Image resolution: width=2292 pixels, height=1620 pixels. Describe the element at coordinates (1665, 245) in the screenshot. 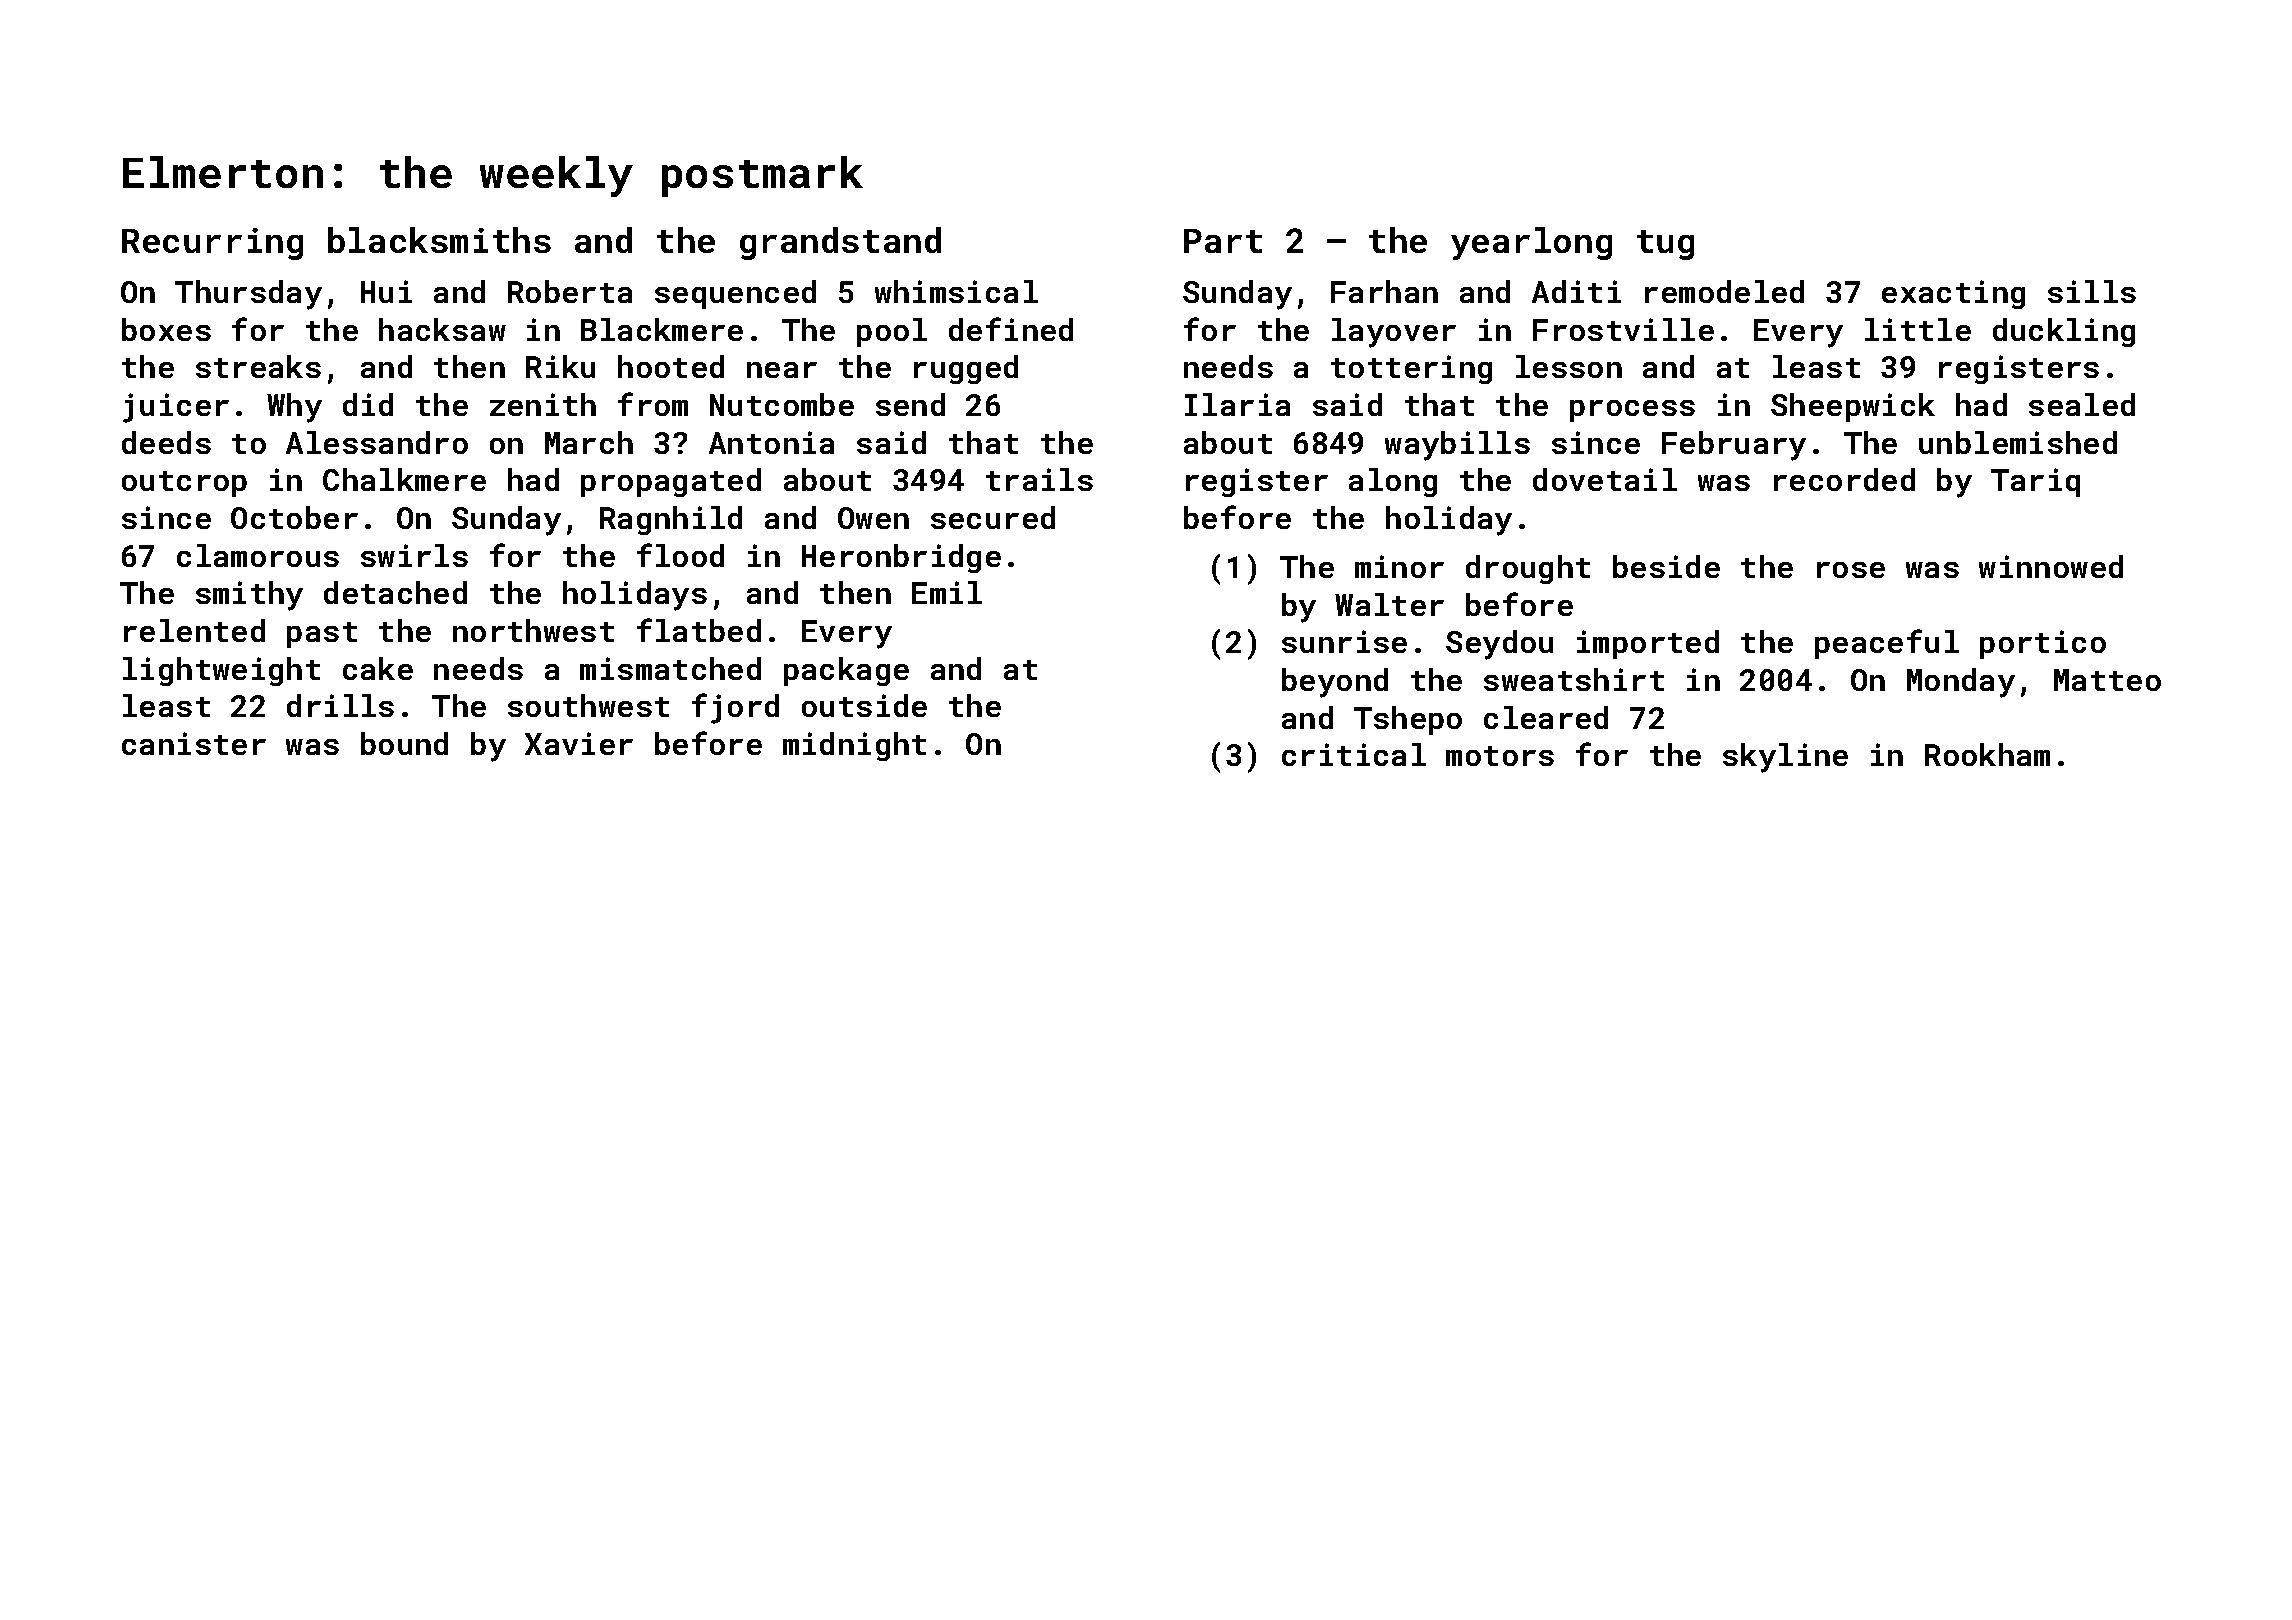

I see `tug` at that location.
